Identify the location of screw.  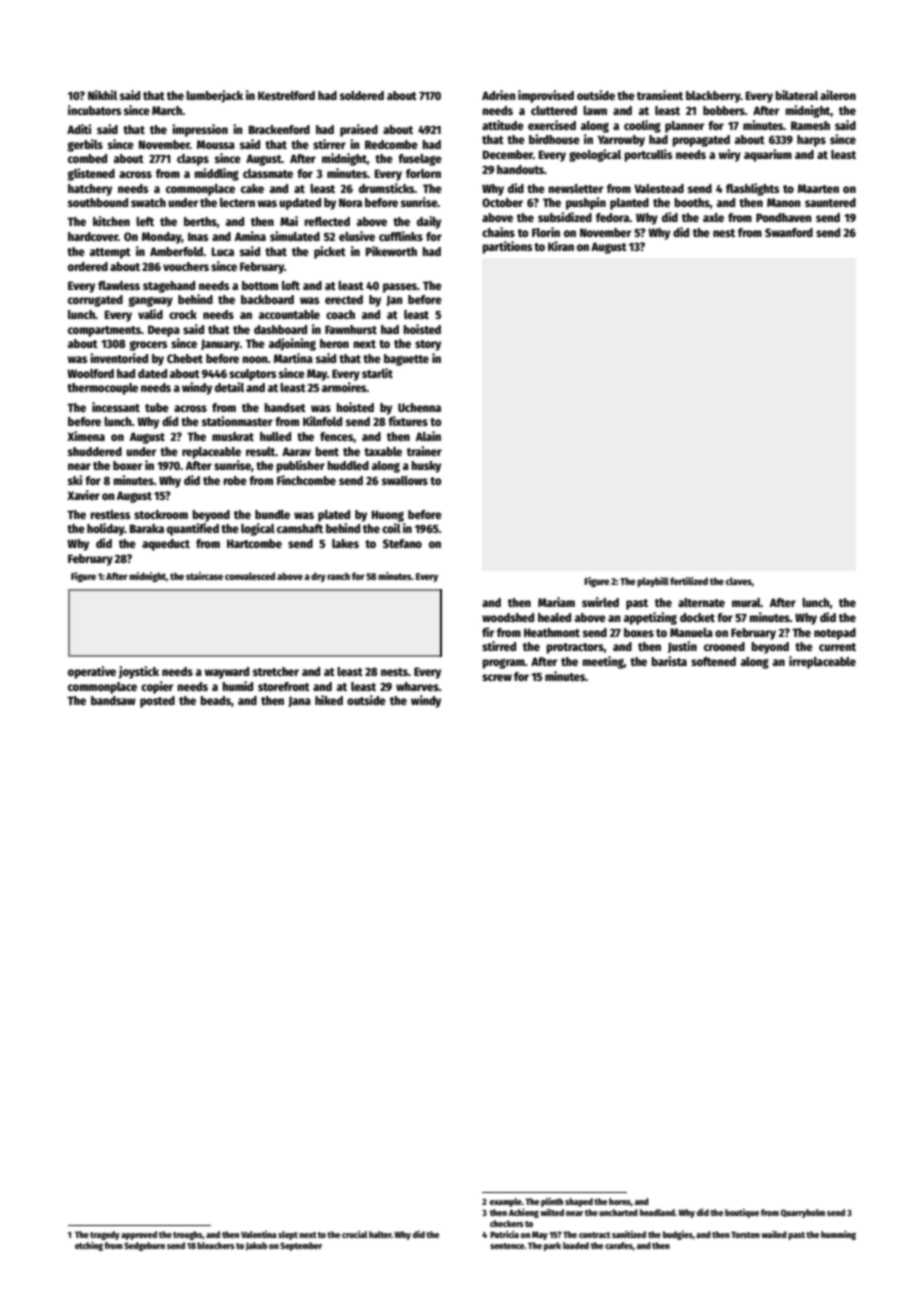
(497, 677).
